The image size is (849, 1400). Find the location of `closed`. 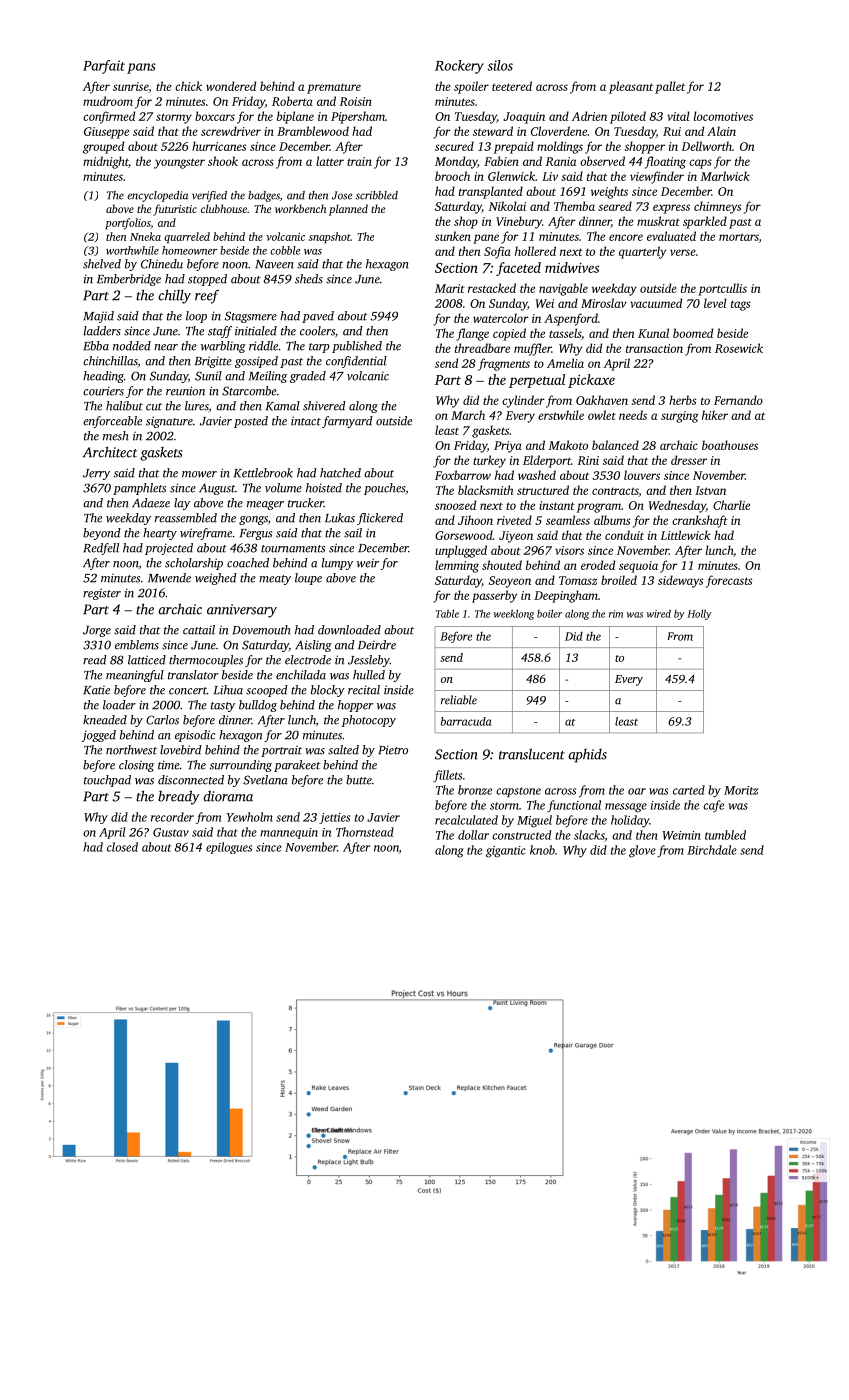

closed is located at coordinates (122, 847).
